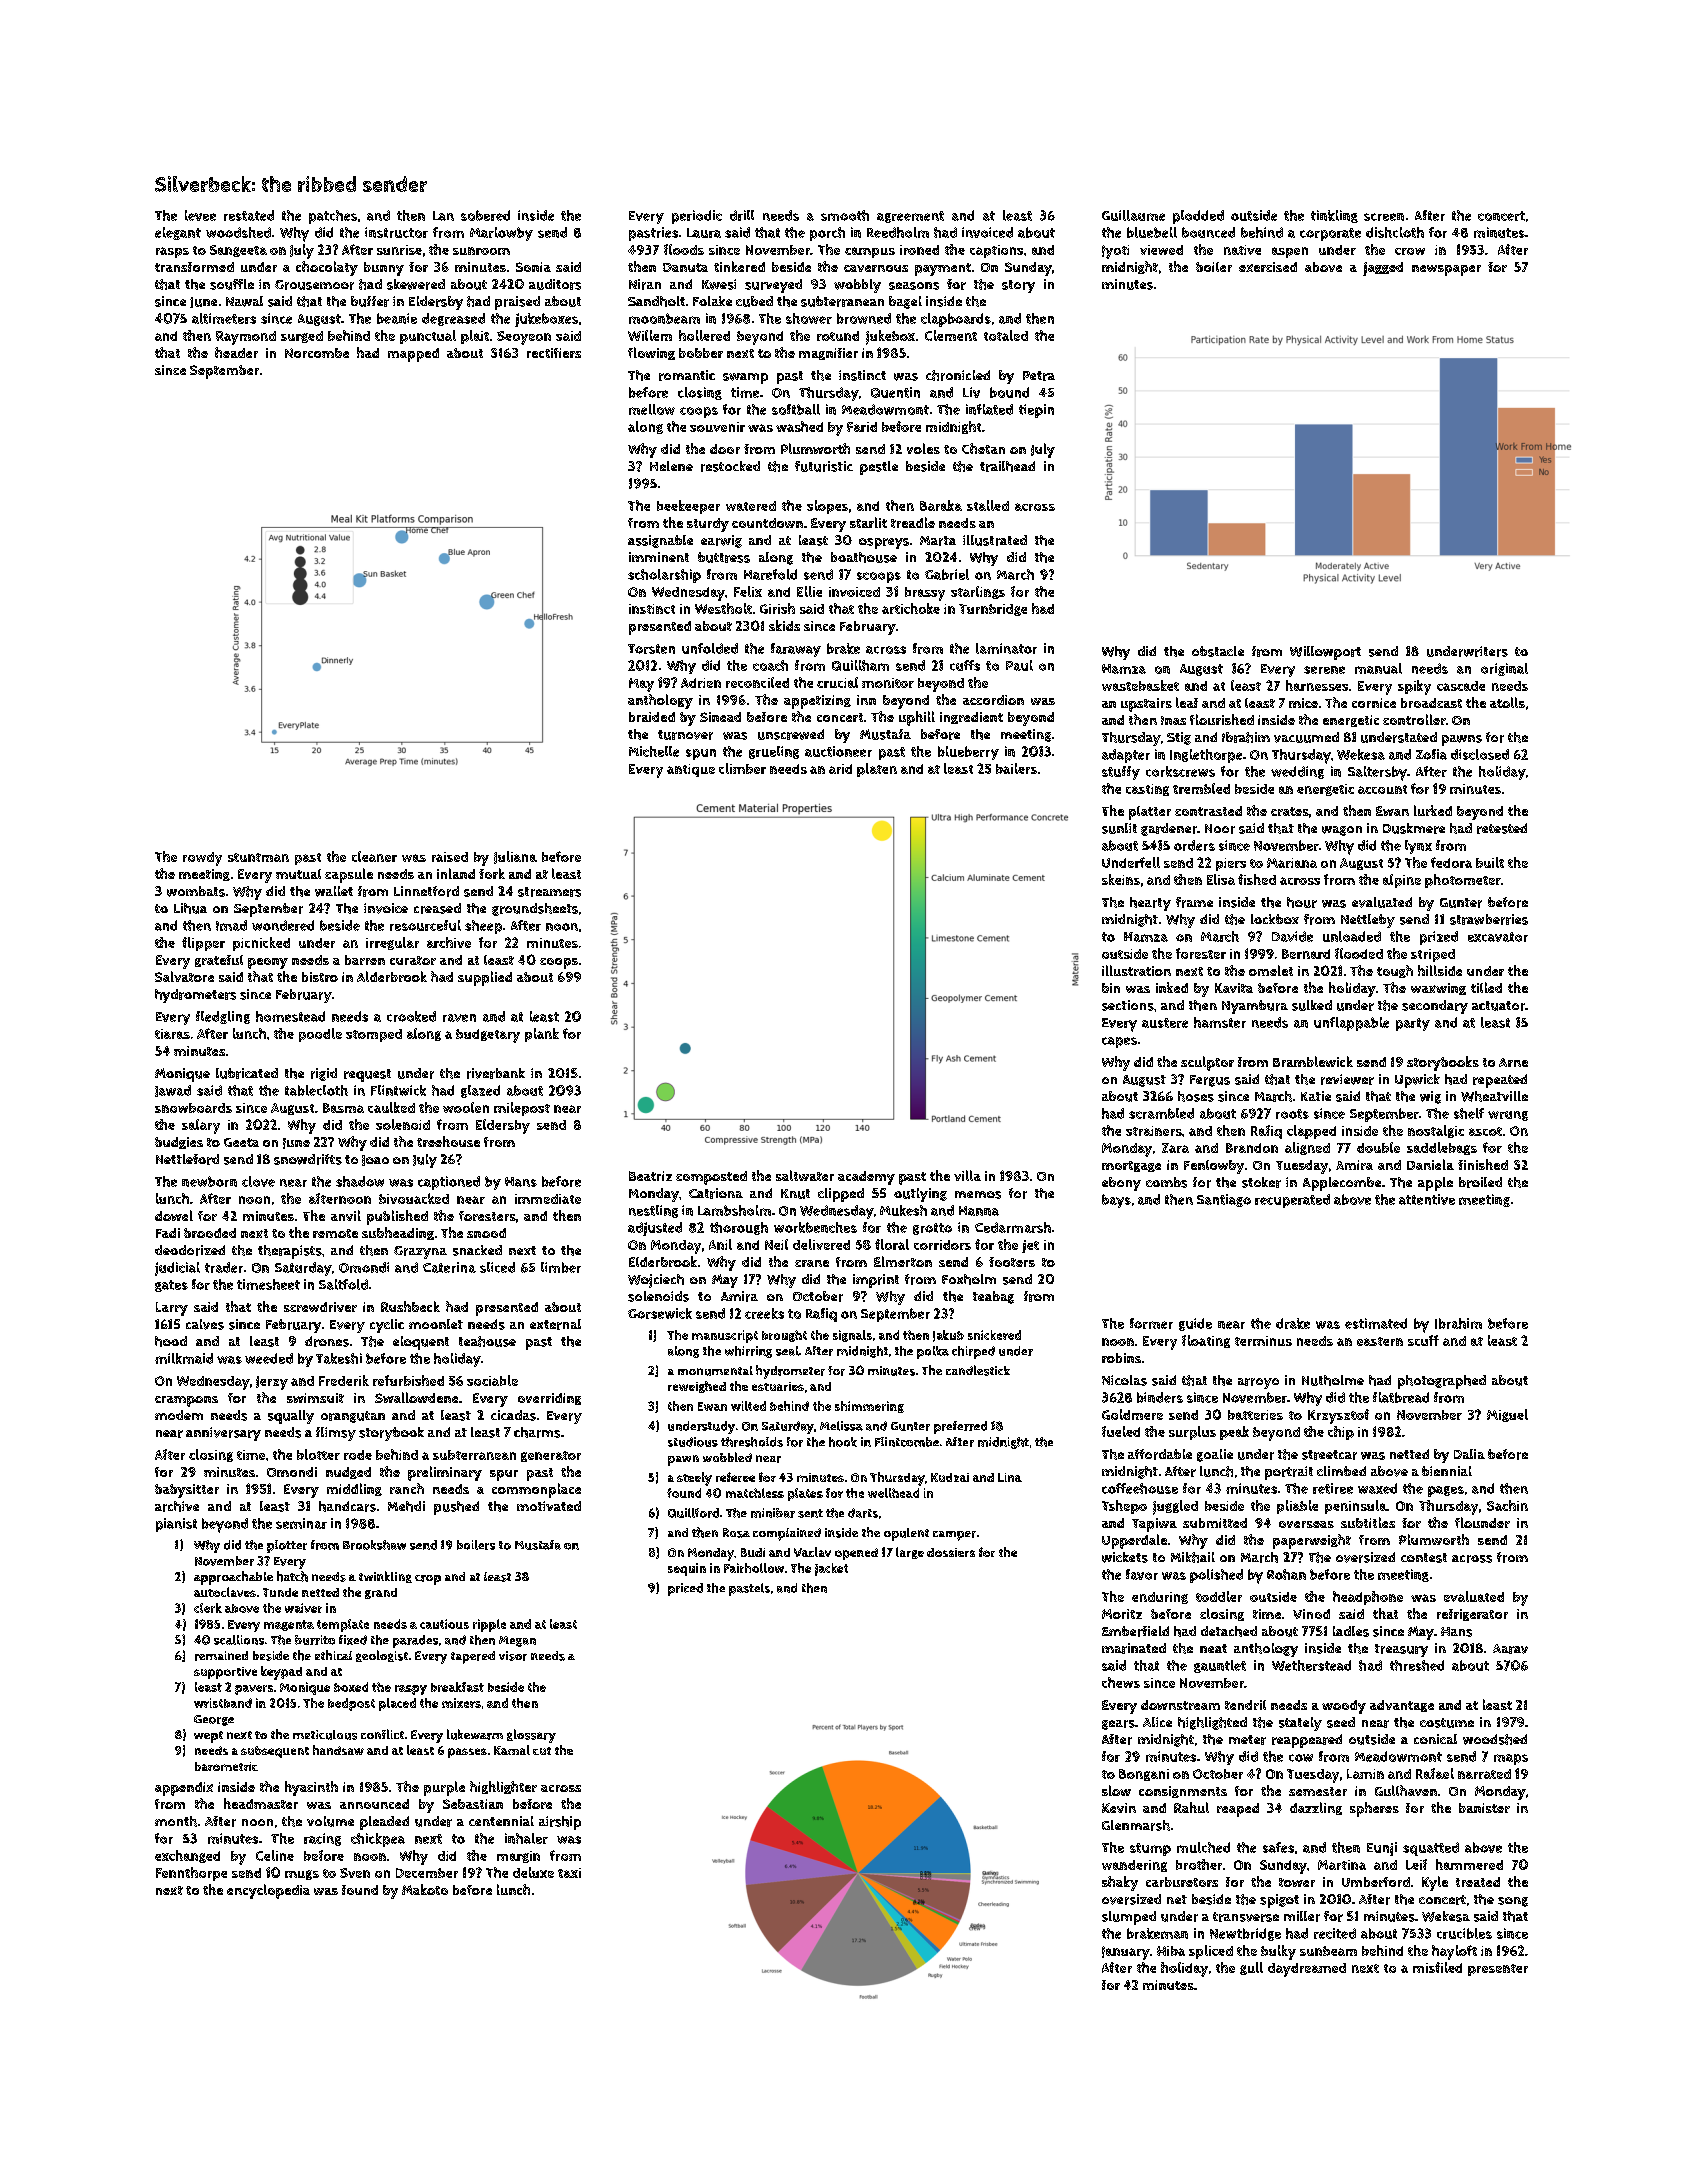 The height and width of the image is (2178, 1683). What do you see at coordinates (1507, 702) in the image?
I see `atolls` at bounding box center [1507, 702].
